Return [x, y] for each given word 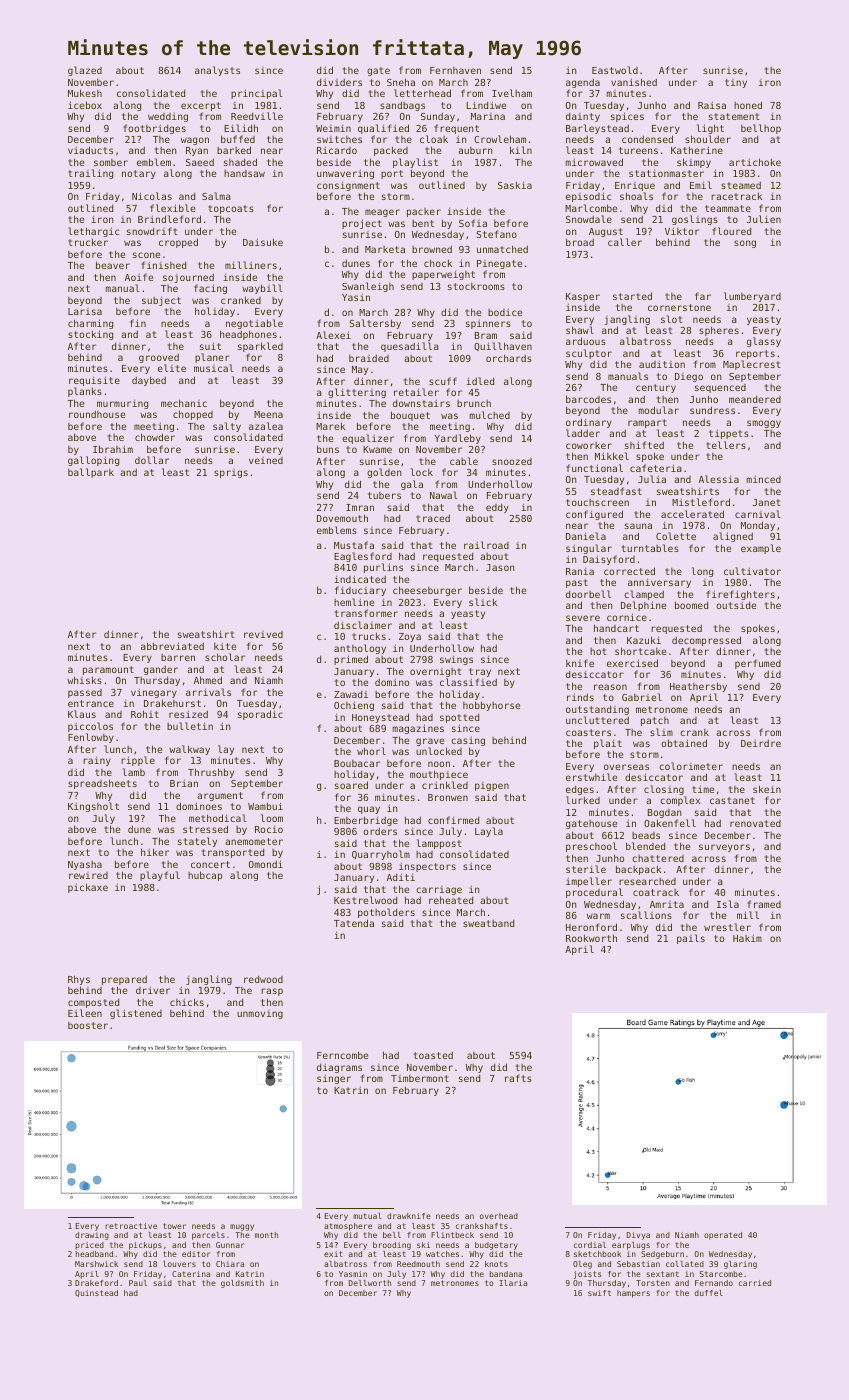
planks [85, 392]
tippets [729, 434]
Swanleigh [368, 287]
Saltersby [375, 324]
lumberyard [752, 297]
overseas [626, 767]
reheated [451, 900]
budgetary [496, 1246]
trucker [88, 242]
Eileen [85, 1013]
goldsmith [242, 1284]
